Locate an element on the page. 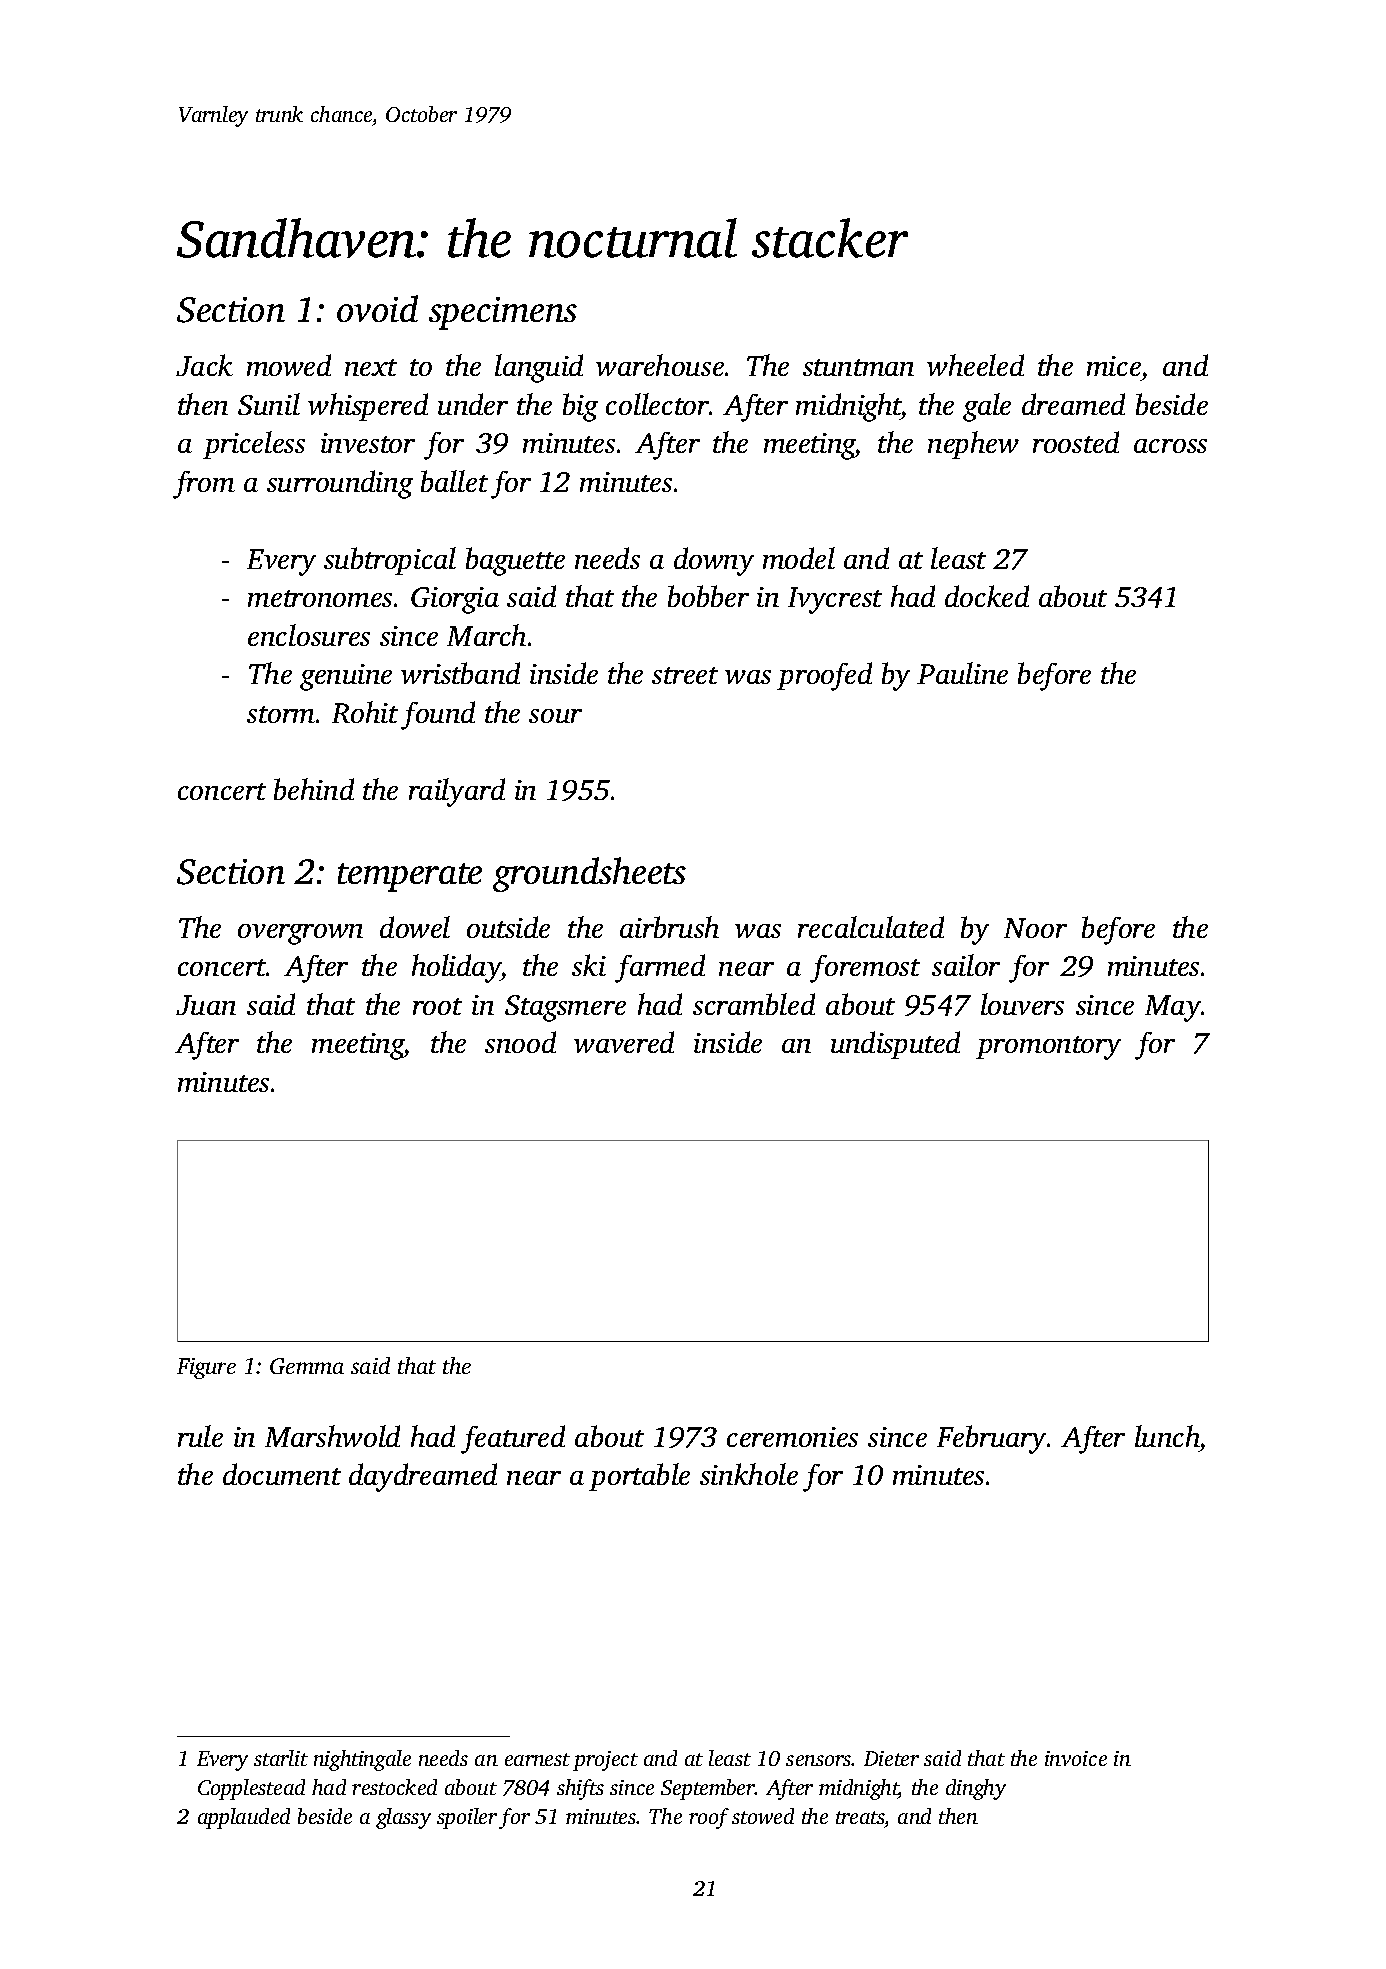  Noor is located at coordinates (1035, 928).
